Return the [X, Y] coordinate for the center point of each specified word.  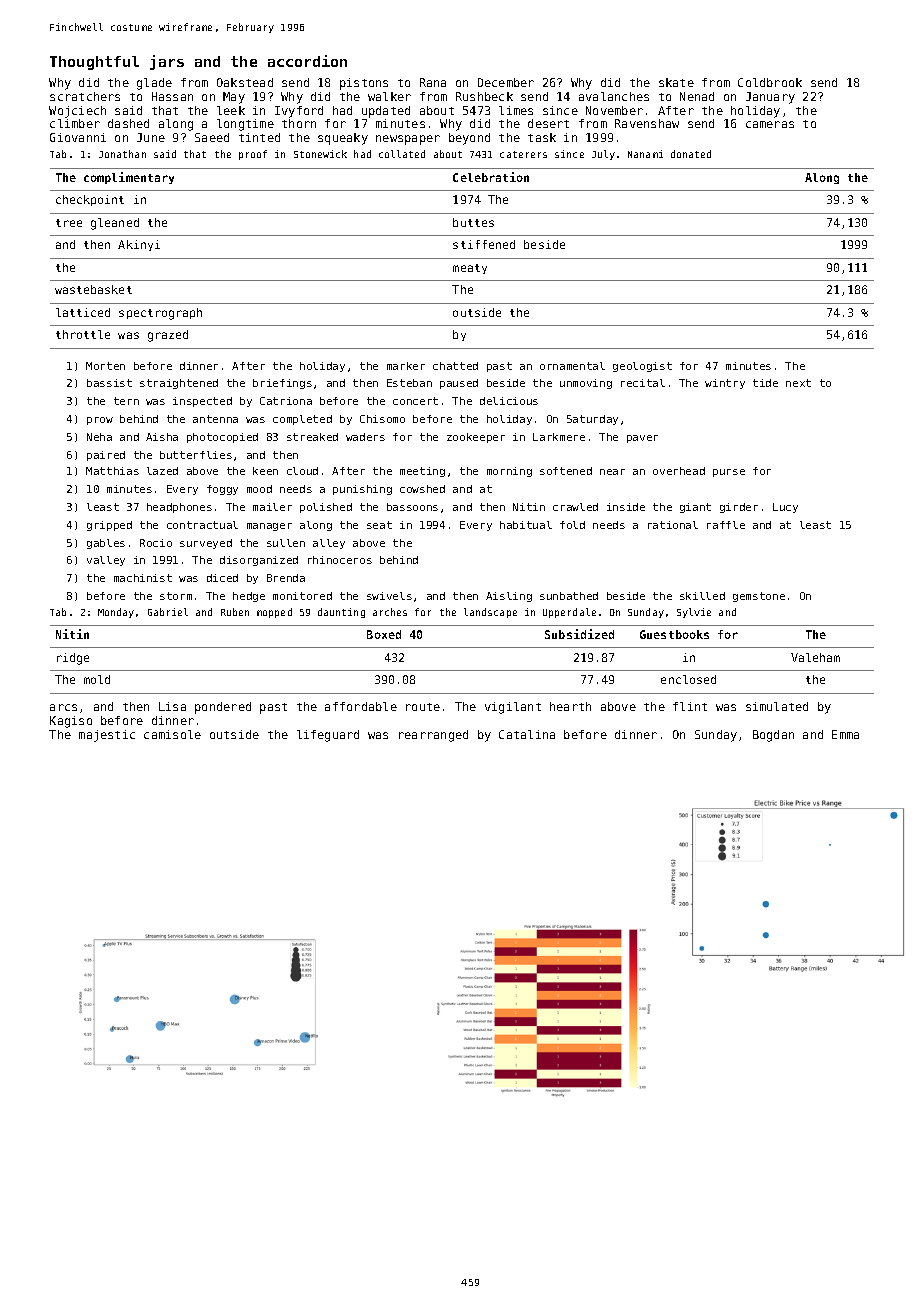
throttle [83, 334]
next [798, 383]
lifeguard [328, 736]
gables [106, 544]
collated [402, 154]
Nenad [697, 96]
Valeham [815, 657]
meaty [470, 269]
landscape [490, 613]
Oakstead [245, 82]
